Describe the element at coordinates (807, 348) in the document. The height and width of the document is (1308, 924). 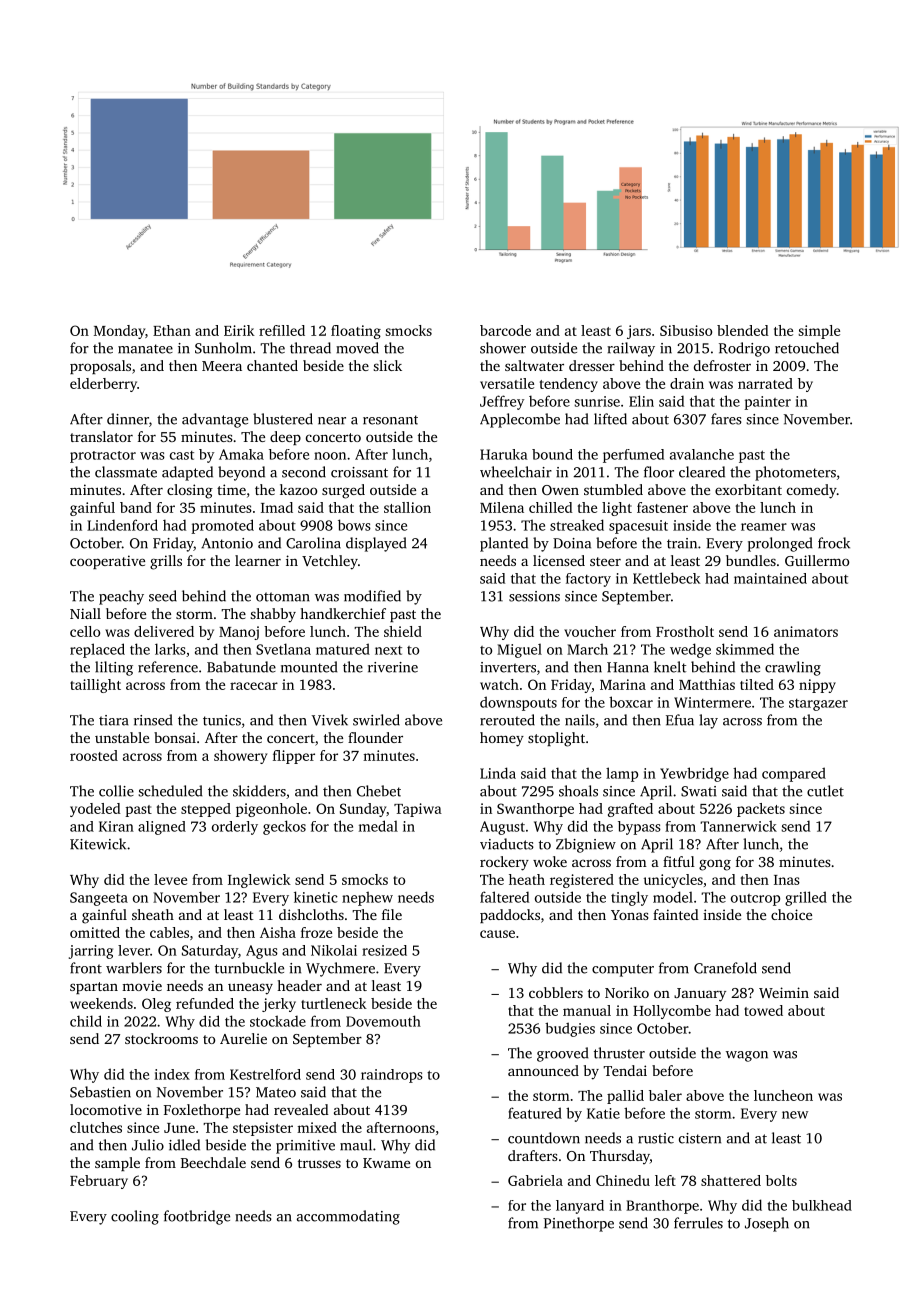
I see `retouched` at that location.
